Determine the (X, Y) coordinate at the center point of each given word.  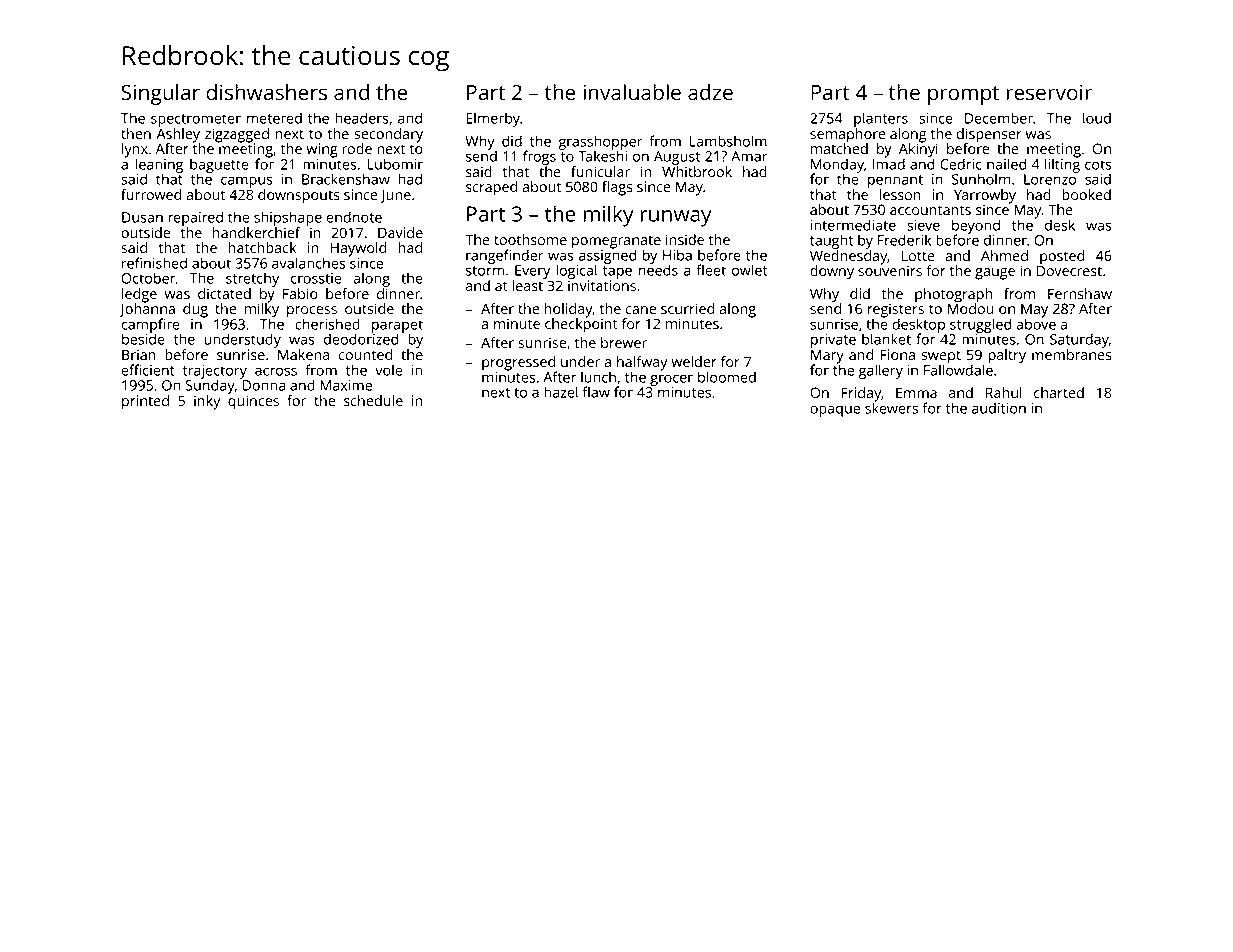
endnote (354, 217)
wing (322, 150)
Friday (861, 394)
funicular (600, 171)
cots (1098, 165)
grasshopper (600, 143)
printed (145, 402)
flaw (596, 392)
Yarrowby (985, 196)
